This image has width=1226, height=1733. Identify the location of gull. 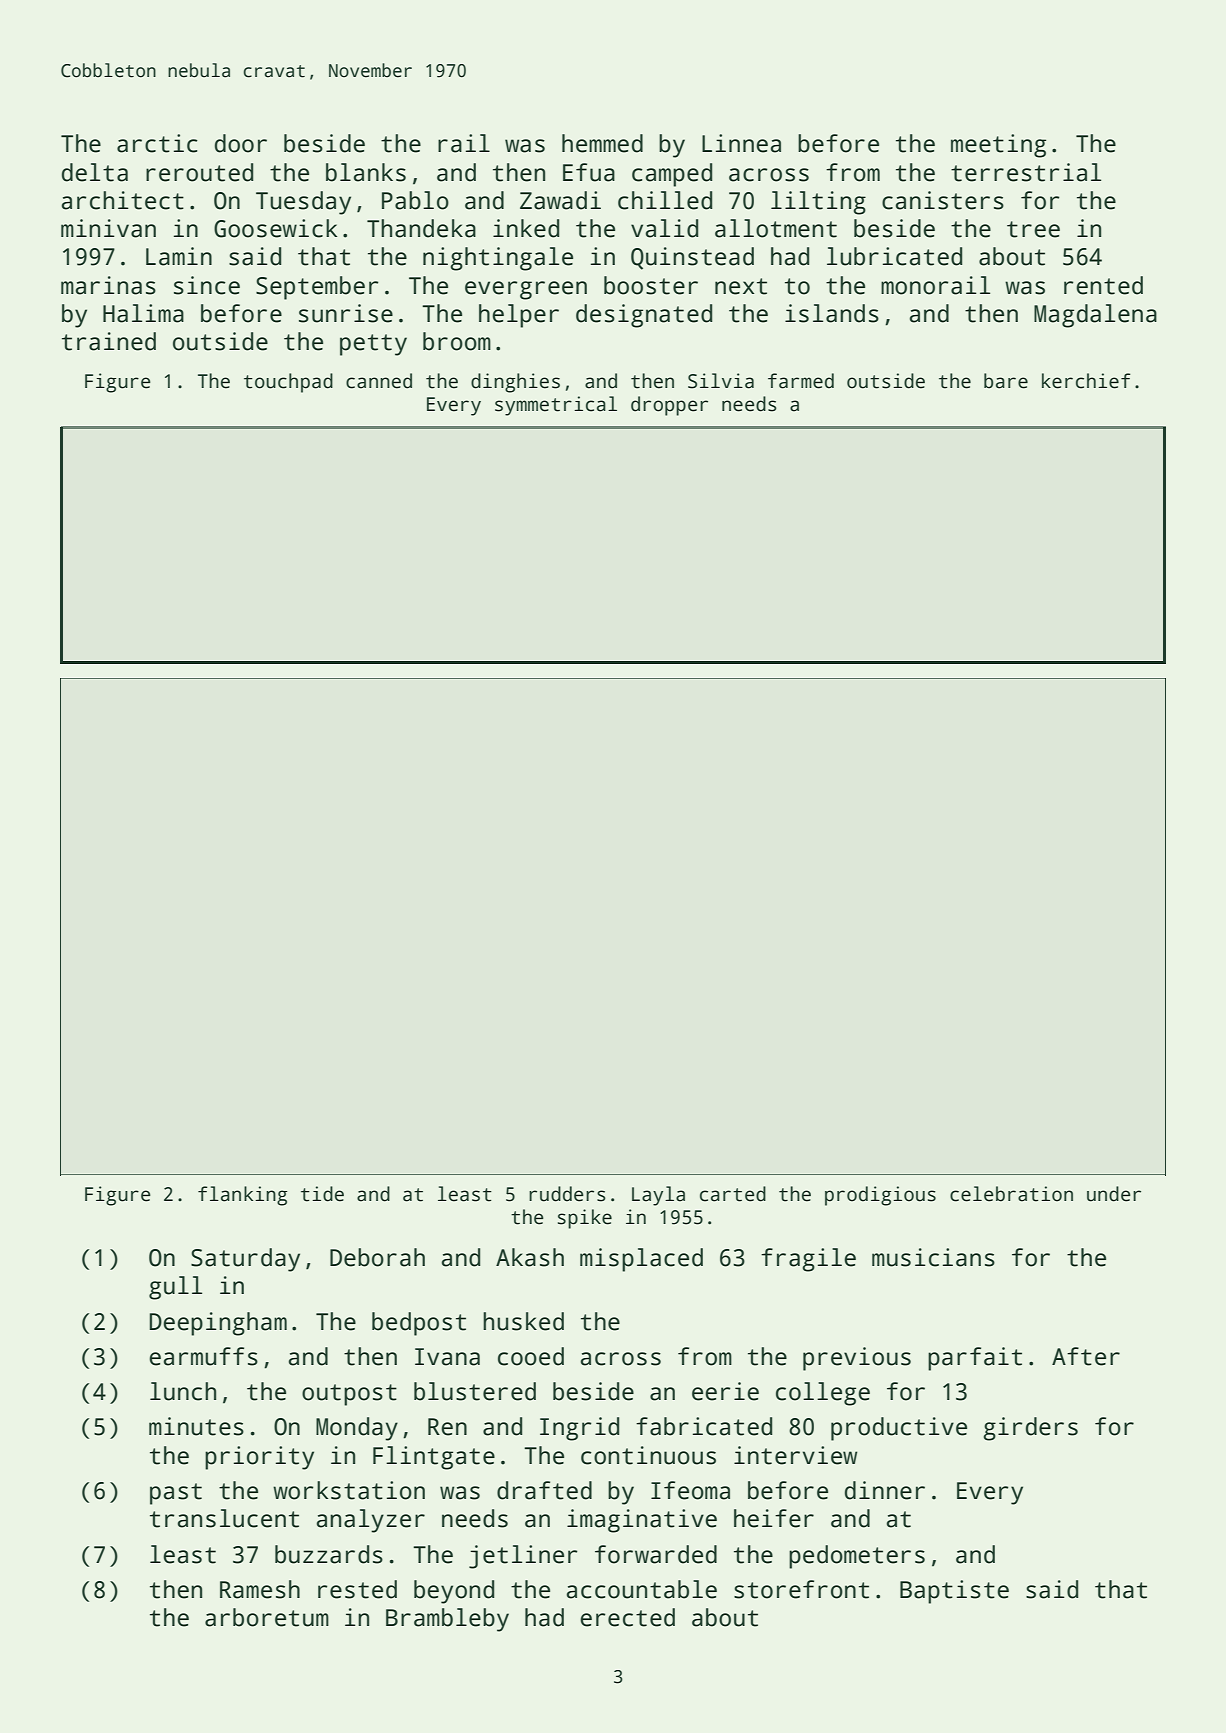
(175, 1288).
